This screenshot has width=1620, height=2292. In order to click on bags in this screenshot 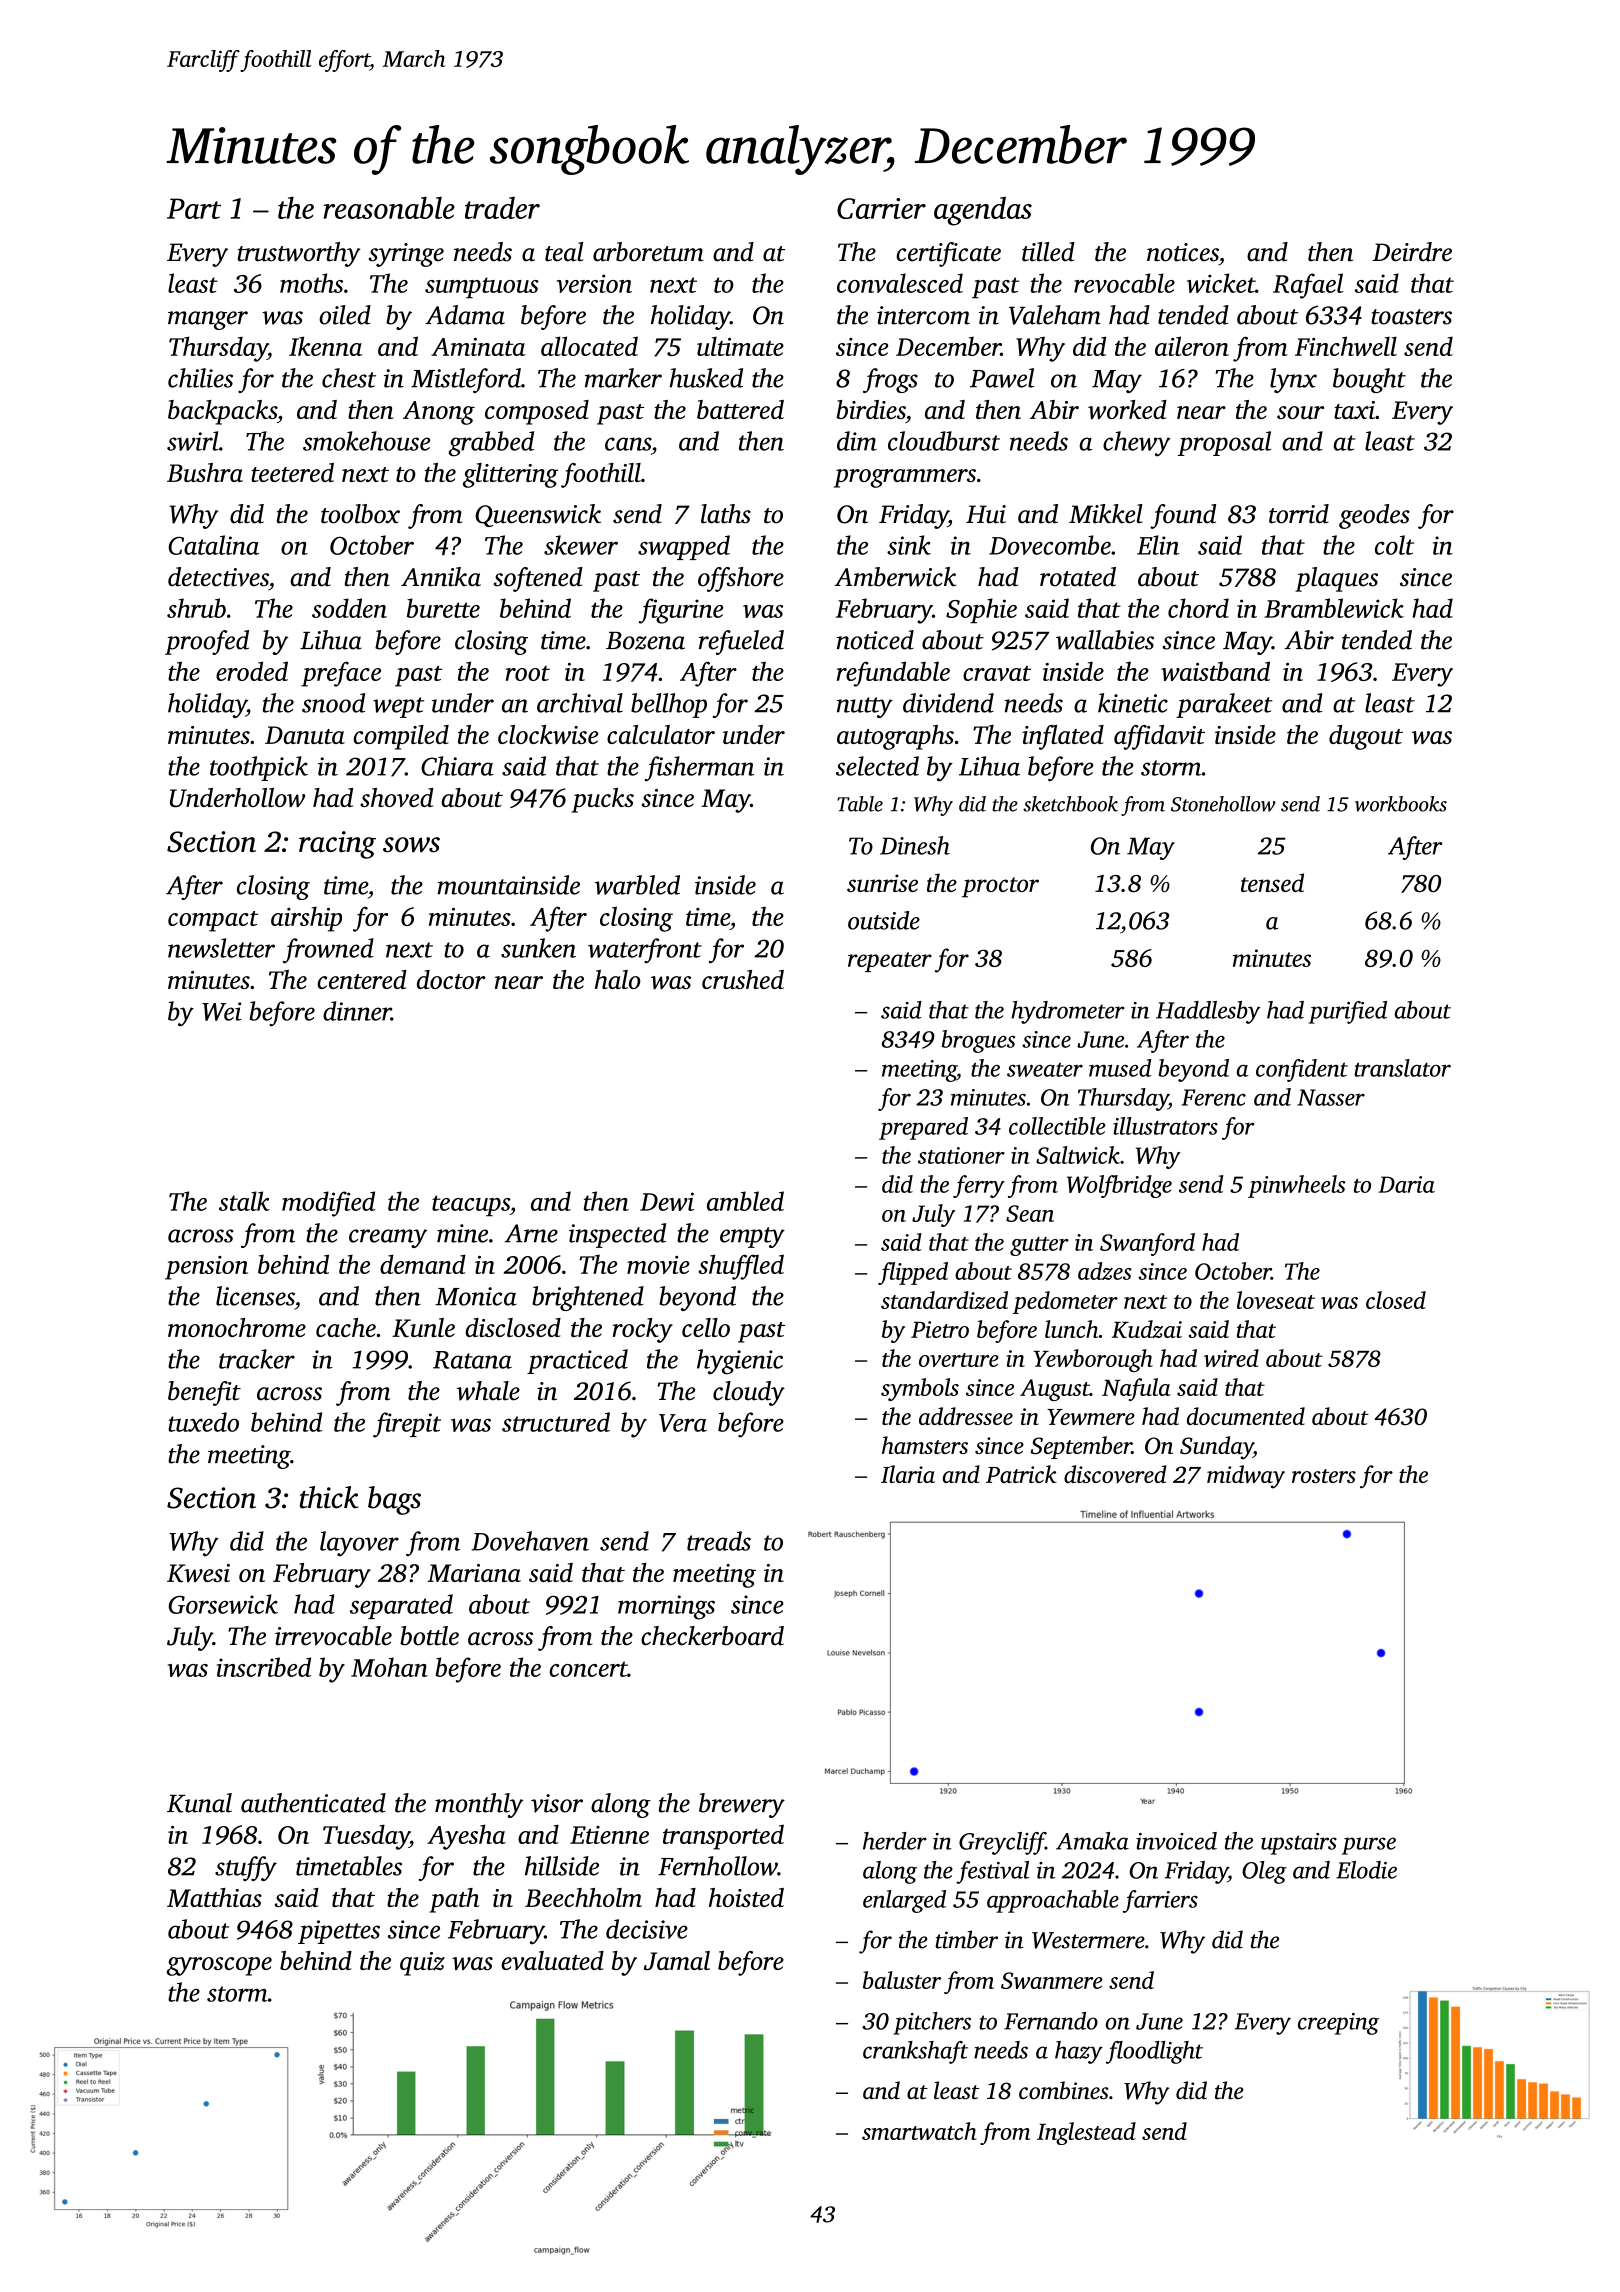, I will do `click(394, 1500)`.
